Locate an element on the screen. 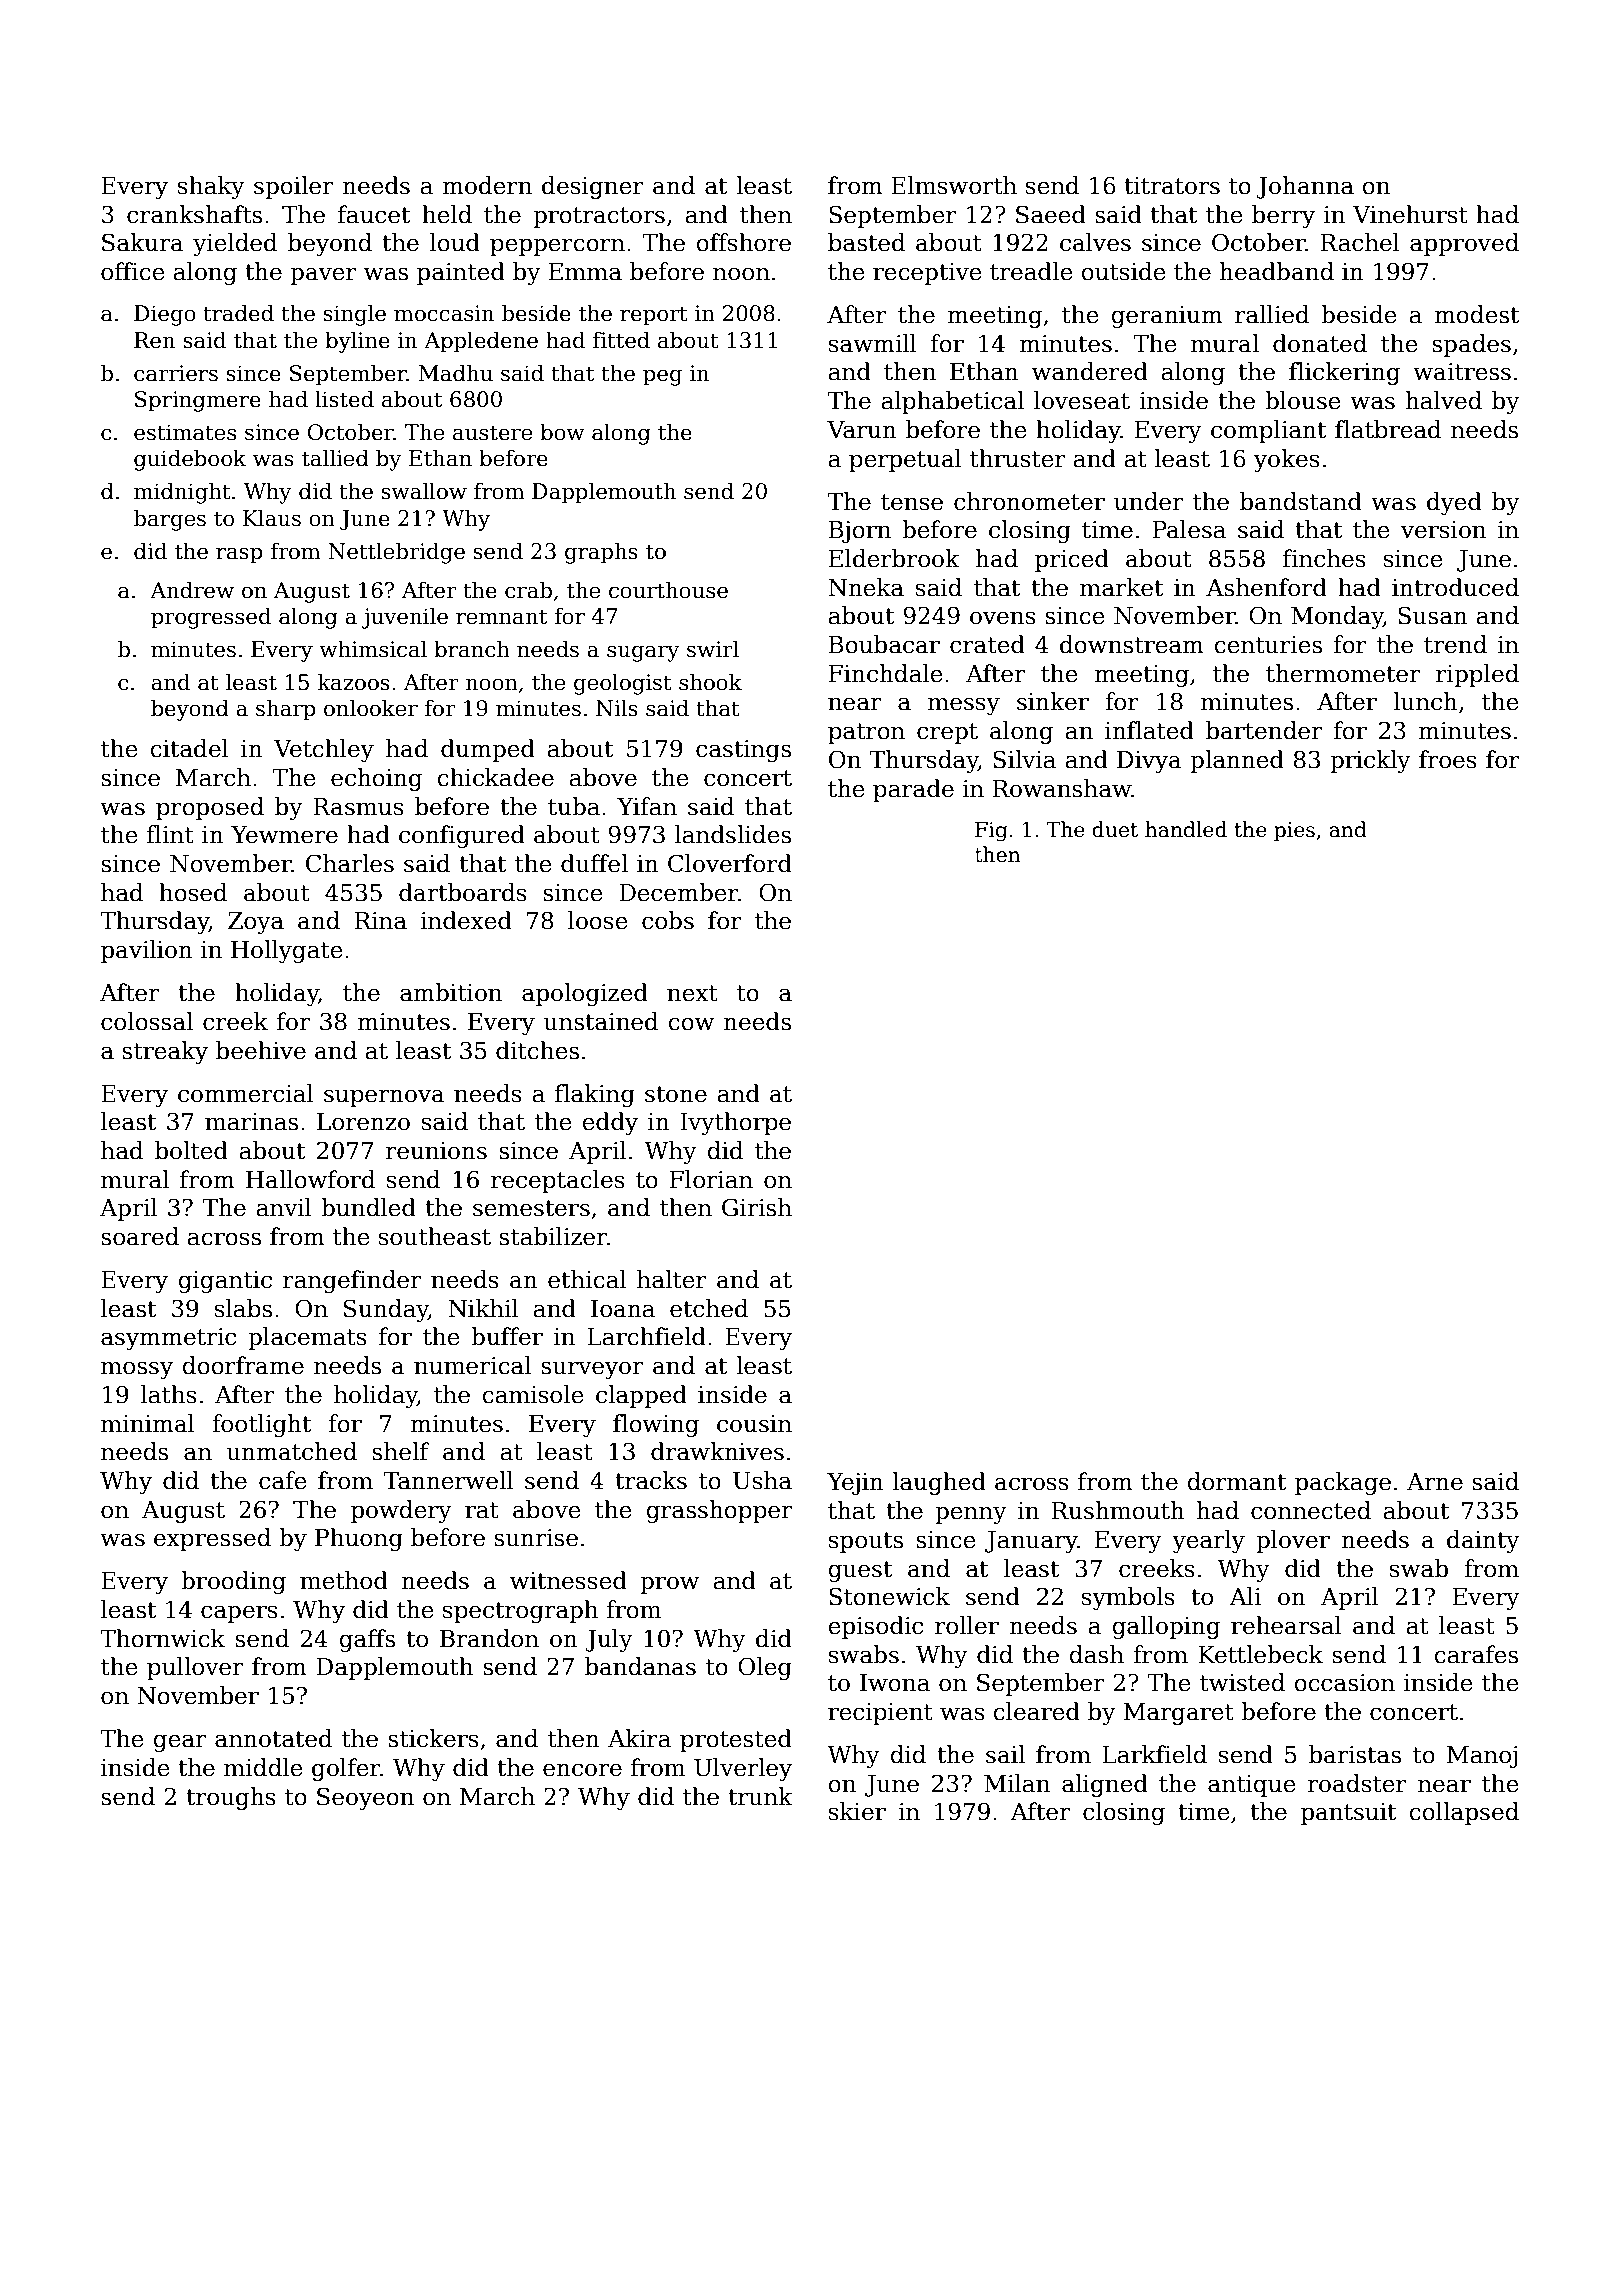 The image size is (1620, 2292). spoiler is located at coordinates (293, 187).
